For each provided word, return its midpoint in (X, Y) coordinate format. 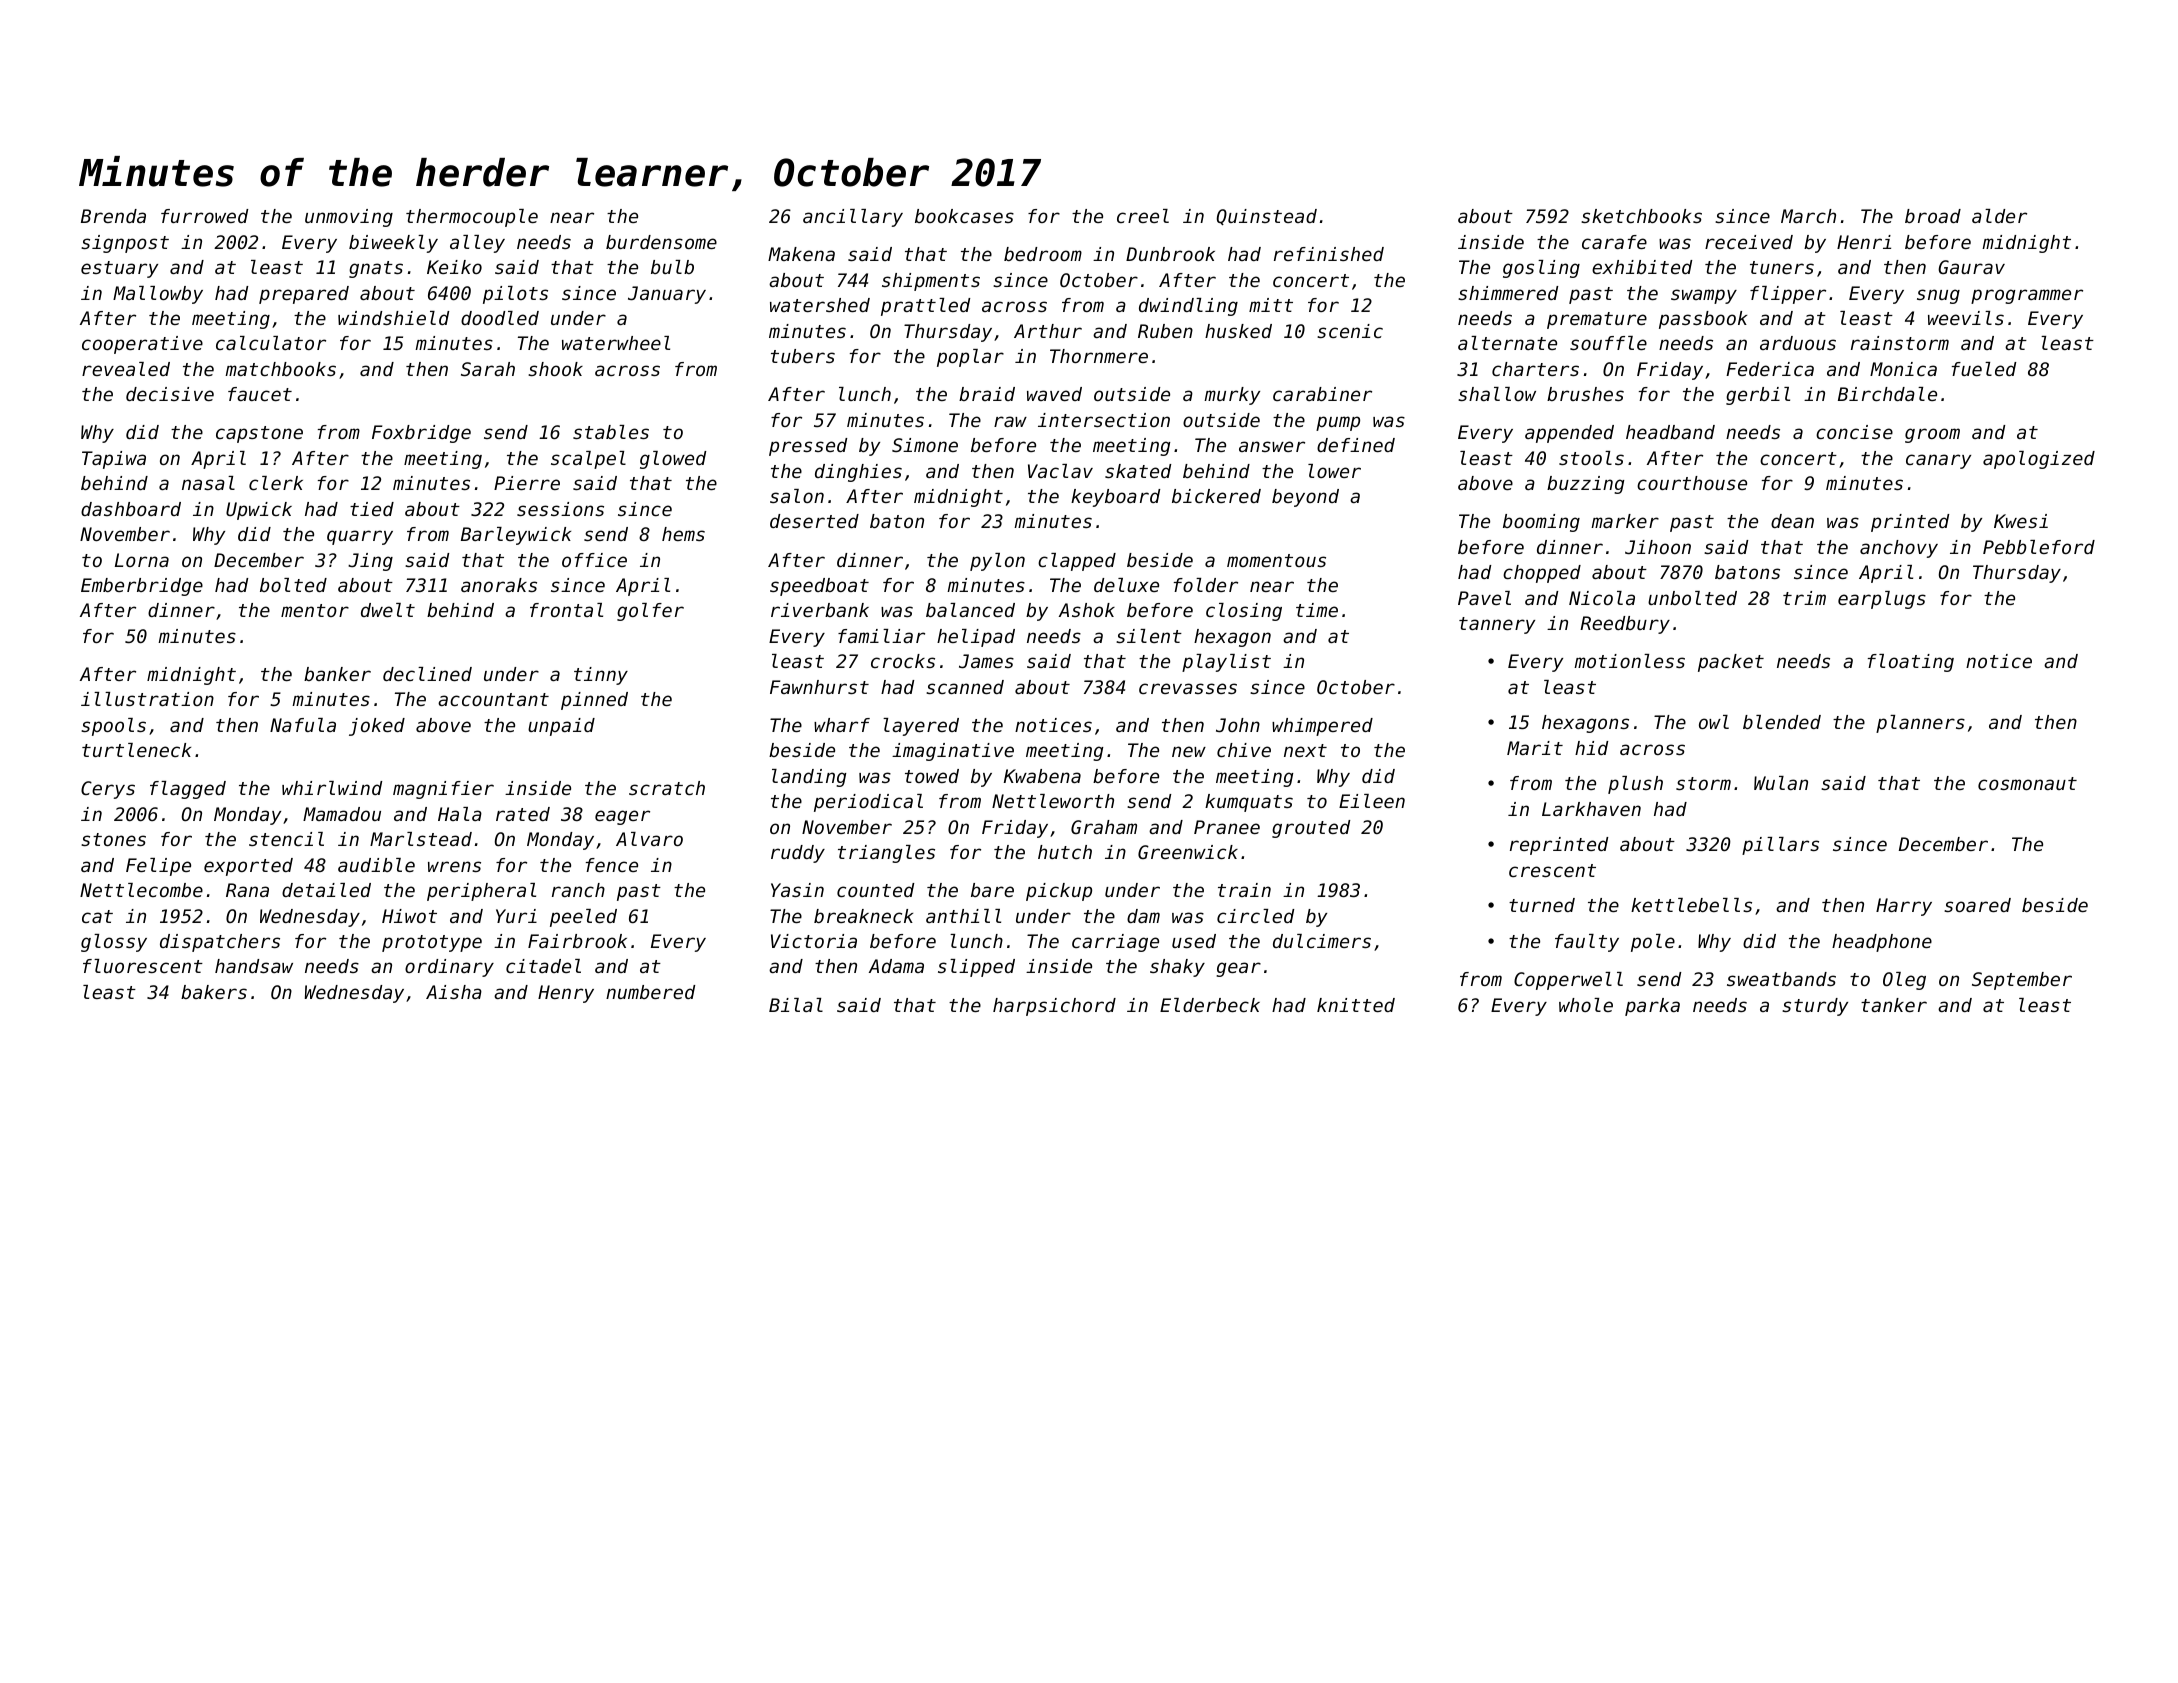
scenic (1350, 331)
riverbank (820, 610)
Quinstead (1267, 217)
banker (337, 674)
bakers (214, 992)
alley (477, 244)
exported (248, 867)
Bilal (796, 1005)
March (1808, 216)
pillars (1780, 846)
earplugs (1882, 600)
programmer (2027, 296)
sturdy (1815, 1007)
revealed (126, 369)
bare (992, 890)
